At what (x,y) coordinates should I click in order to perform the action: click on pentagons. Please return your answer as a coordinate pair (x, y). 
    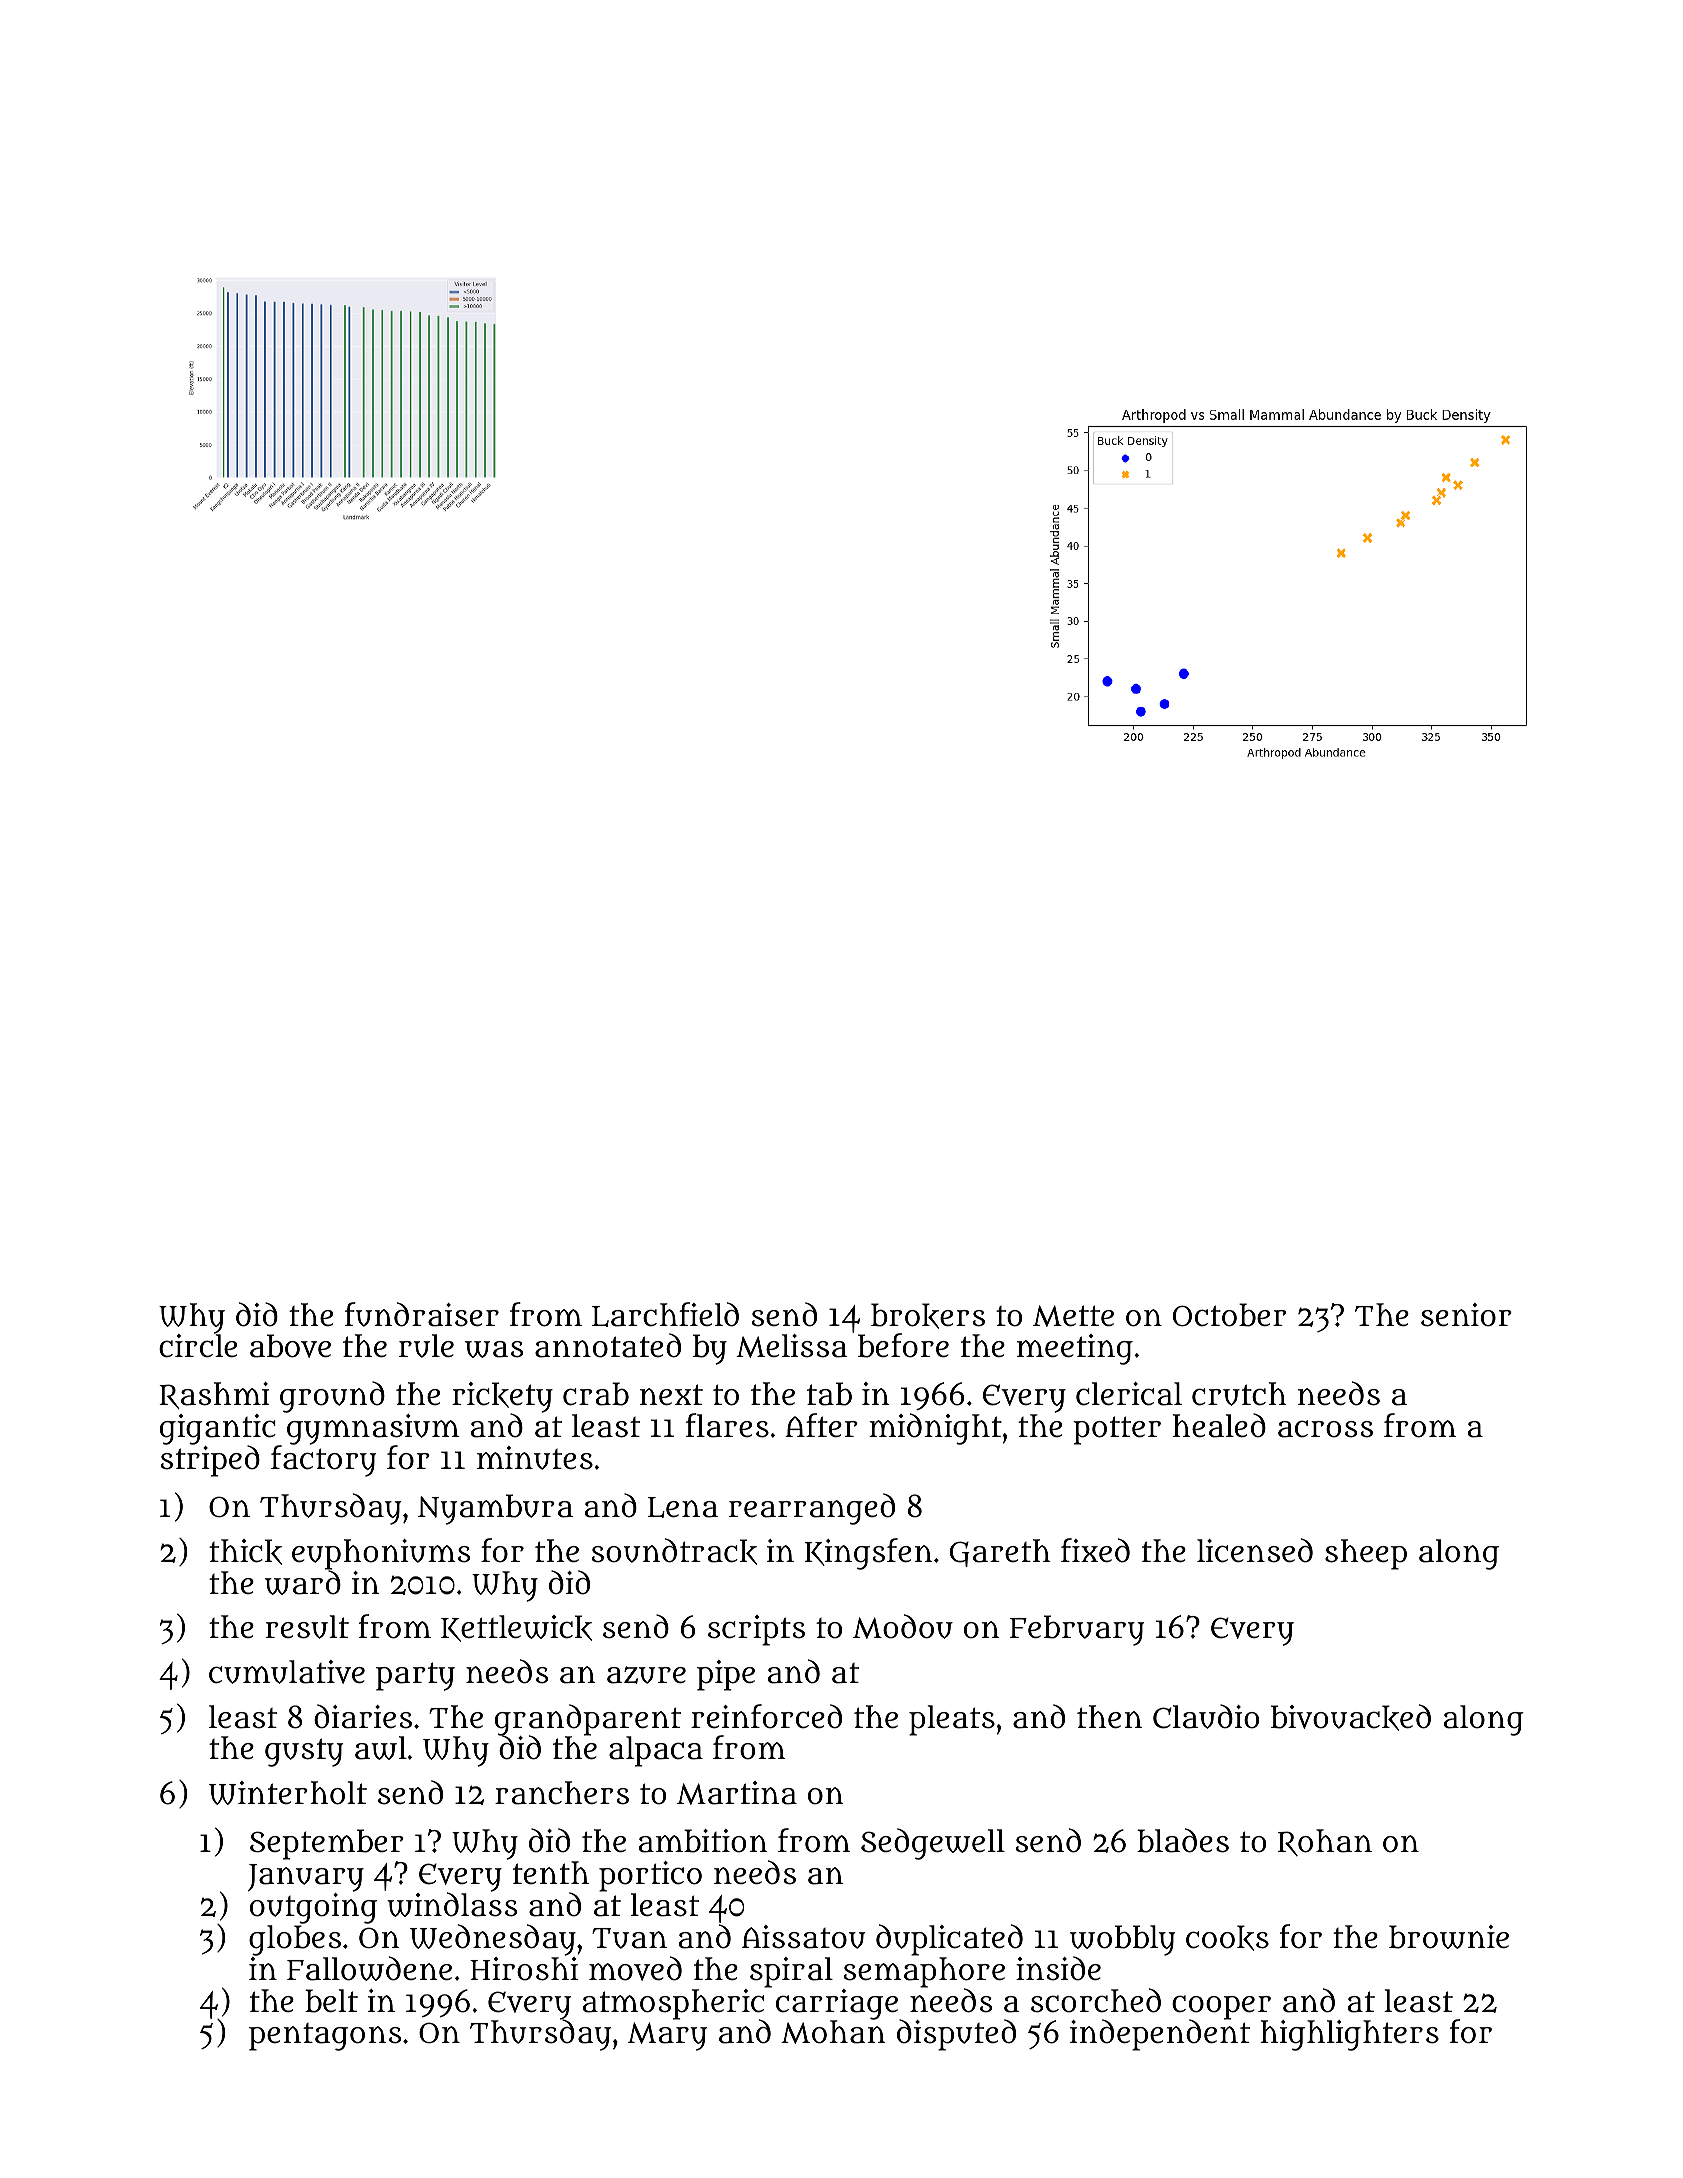
    Looking at the image, I should click on (325, 2037).
